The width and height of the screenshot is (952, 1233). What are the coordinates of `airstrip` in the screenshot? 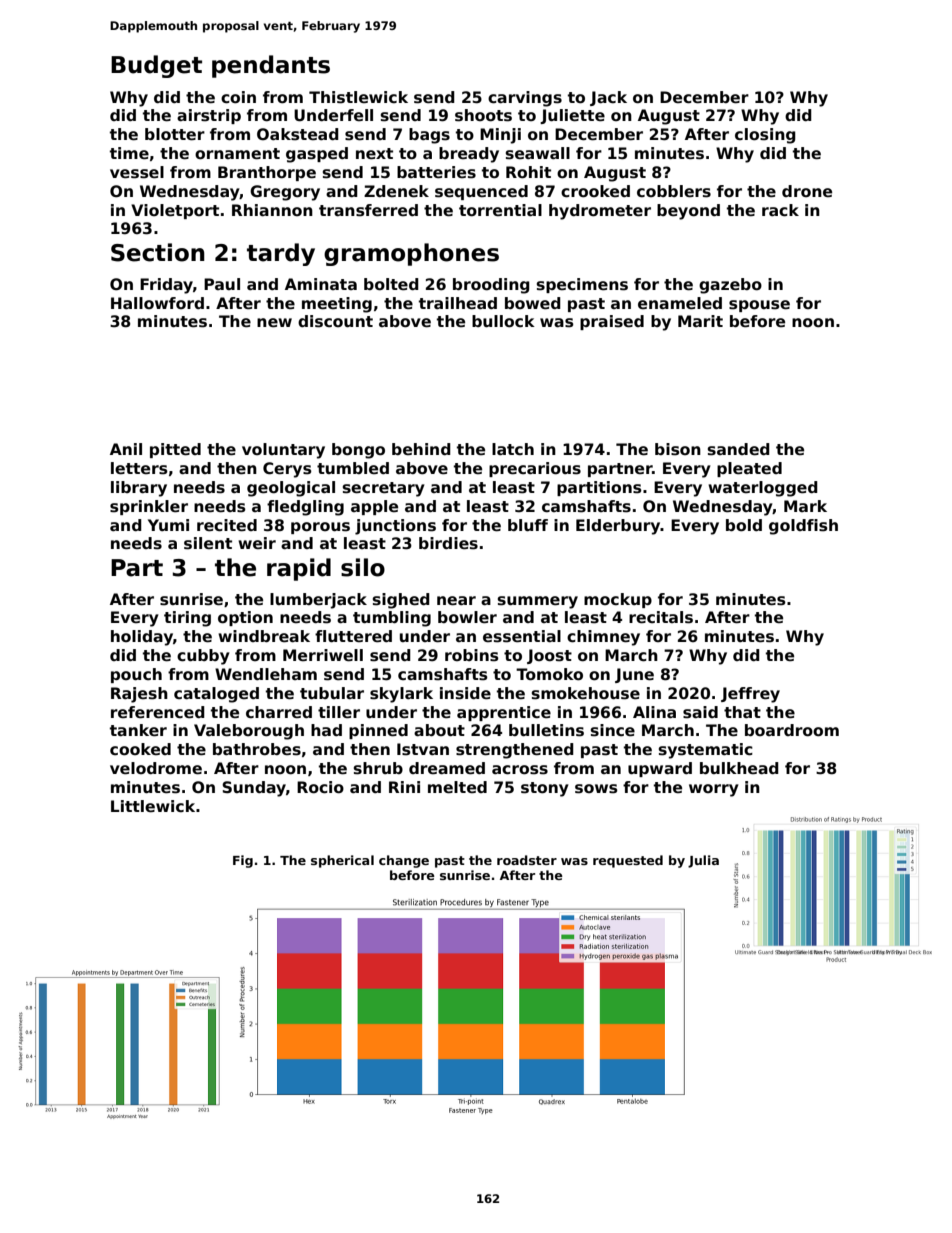 It's located at (209, 116).
